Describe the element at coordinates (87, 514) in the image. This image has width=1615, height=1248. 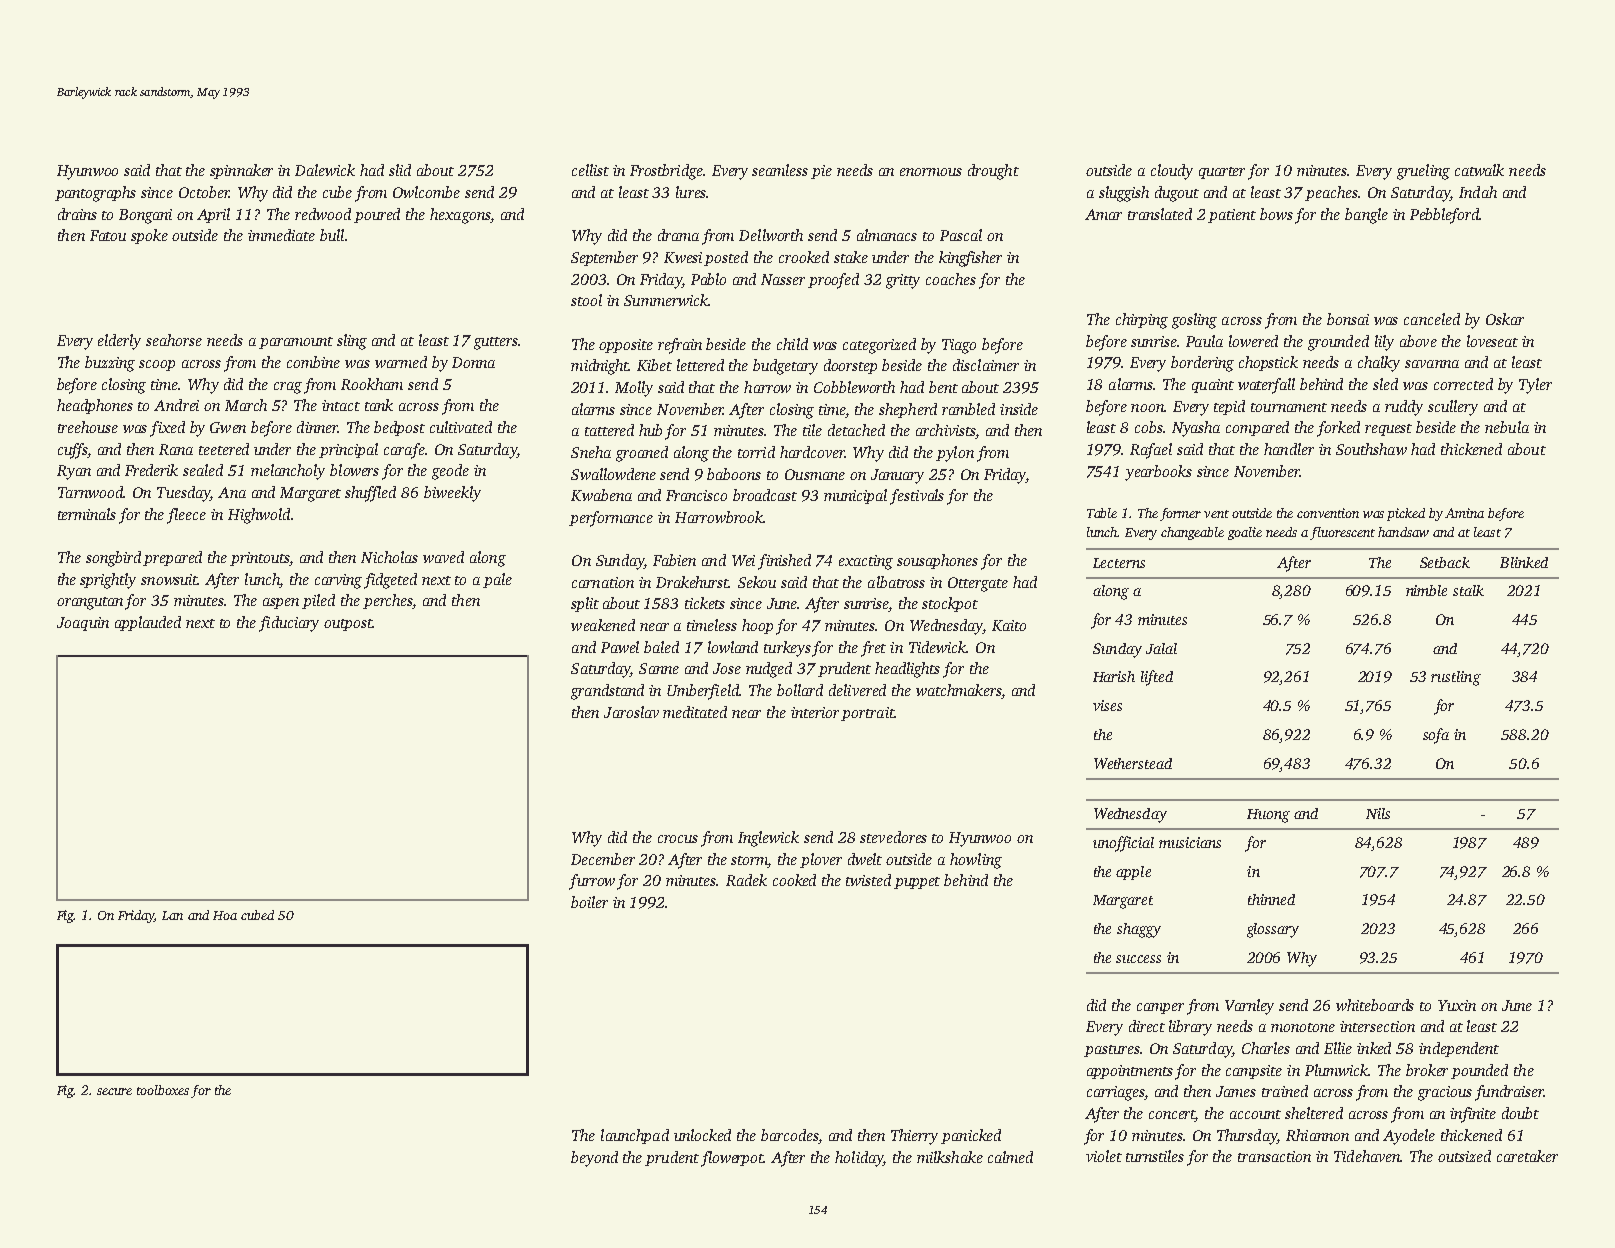
I see `terminals` at that location.
